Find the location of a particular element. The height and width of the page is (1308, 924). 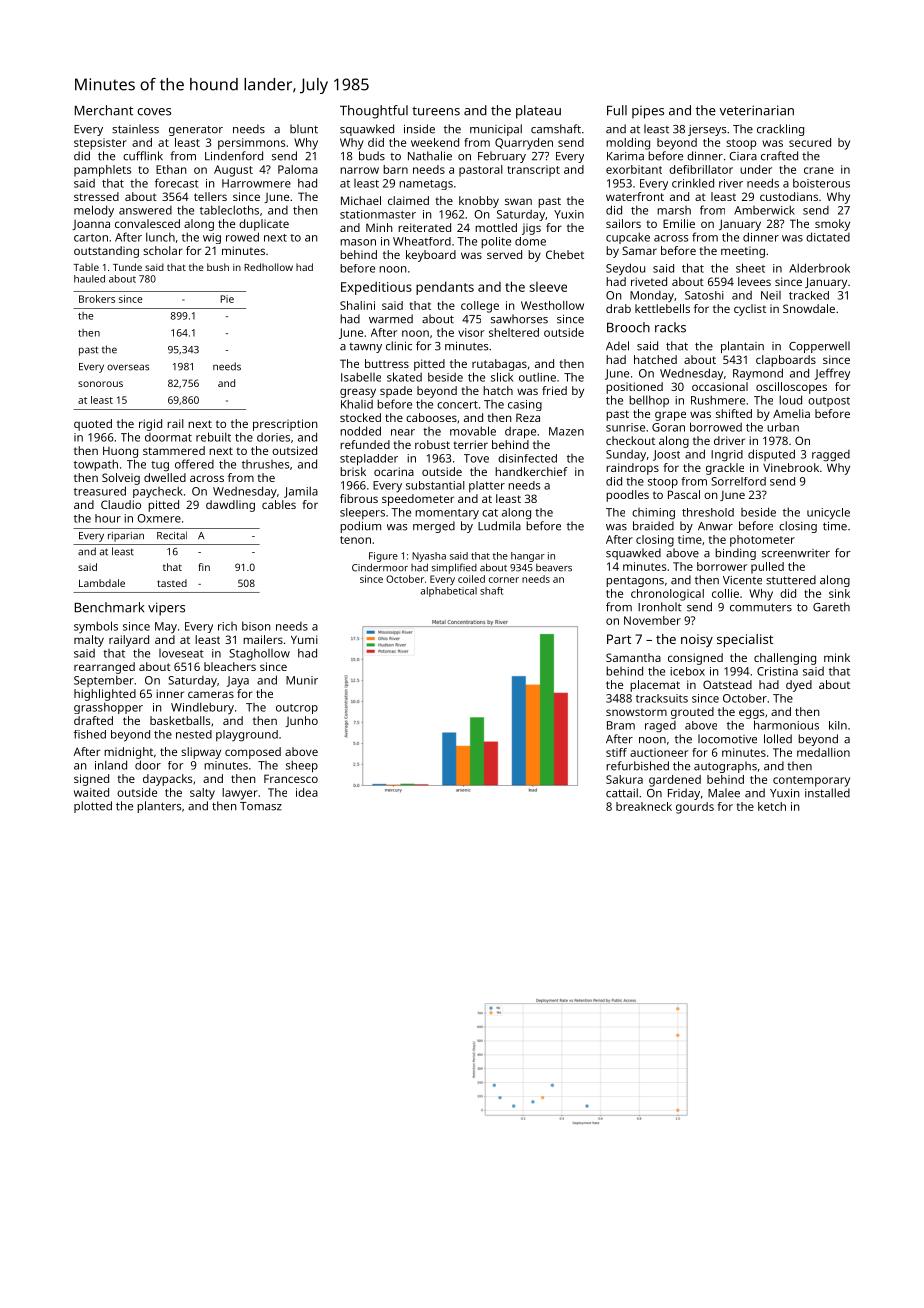

mink is located at coordinates (837, 657).
